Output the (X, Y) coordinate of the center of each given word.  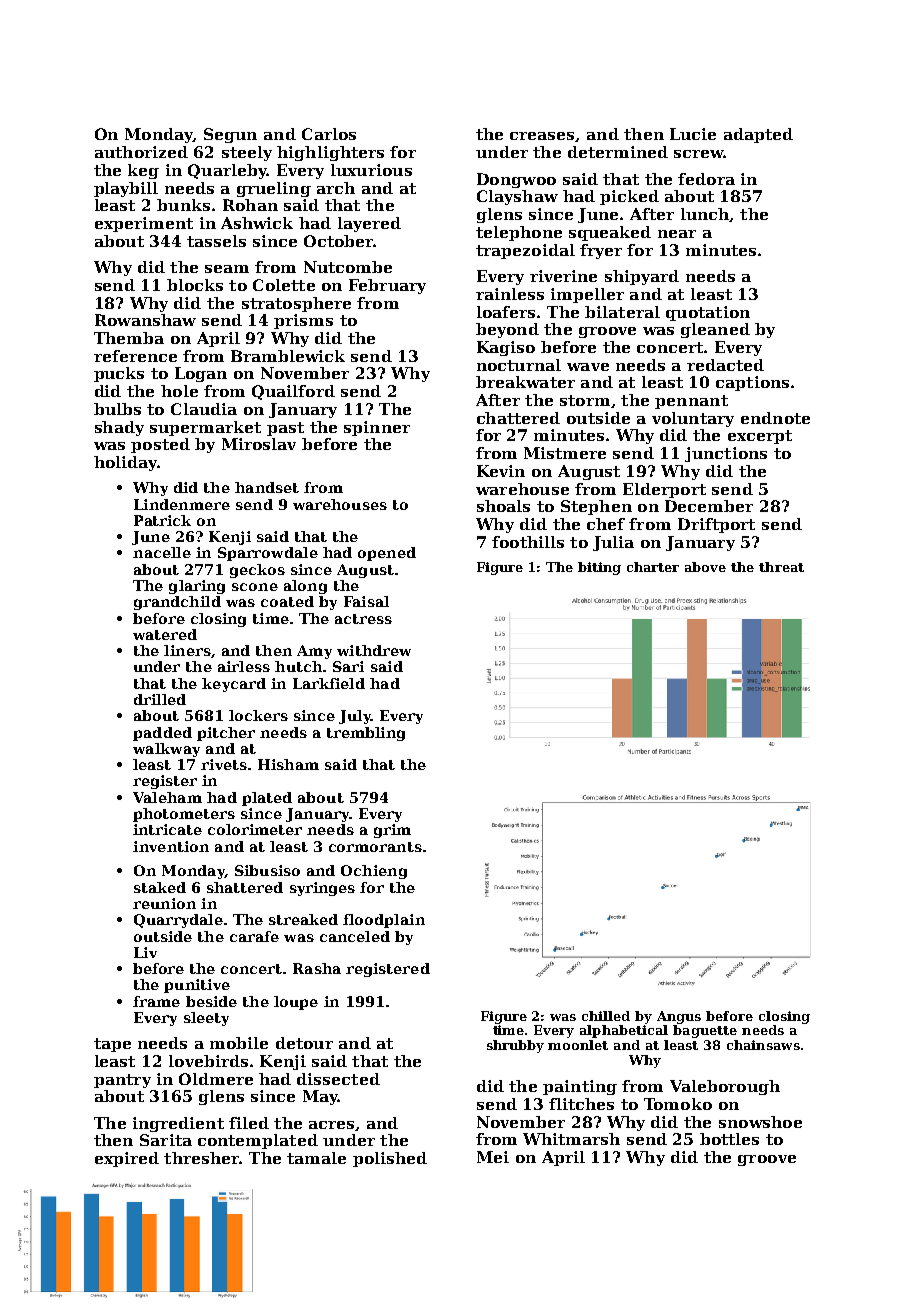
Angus (679, 1017)
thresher (202, 1158)
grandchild (177, 603)
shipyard (642, 277)
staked (160, 887)
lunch (705, 214)
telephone (519, 233)
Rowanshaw (145, 320)
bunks (183, 205)
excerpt (760, 437)
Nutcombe (348, 267)
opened (387, 554)
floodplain (384, 921)
